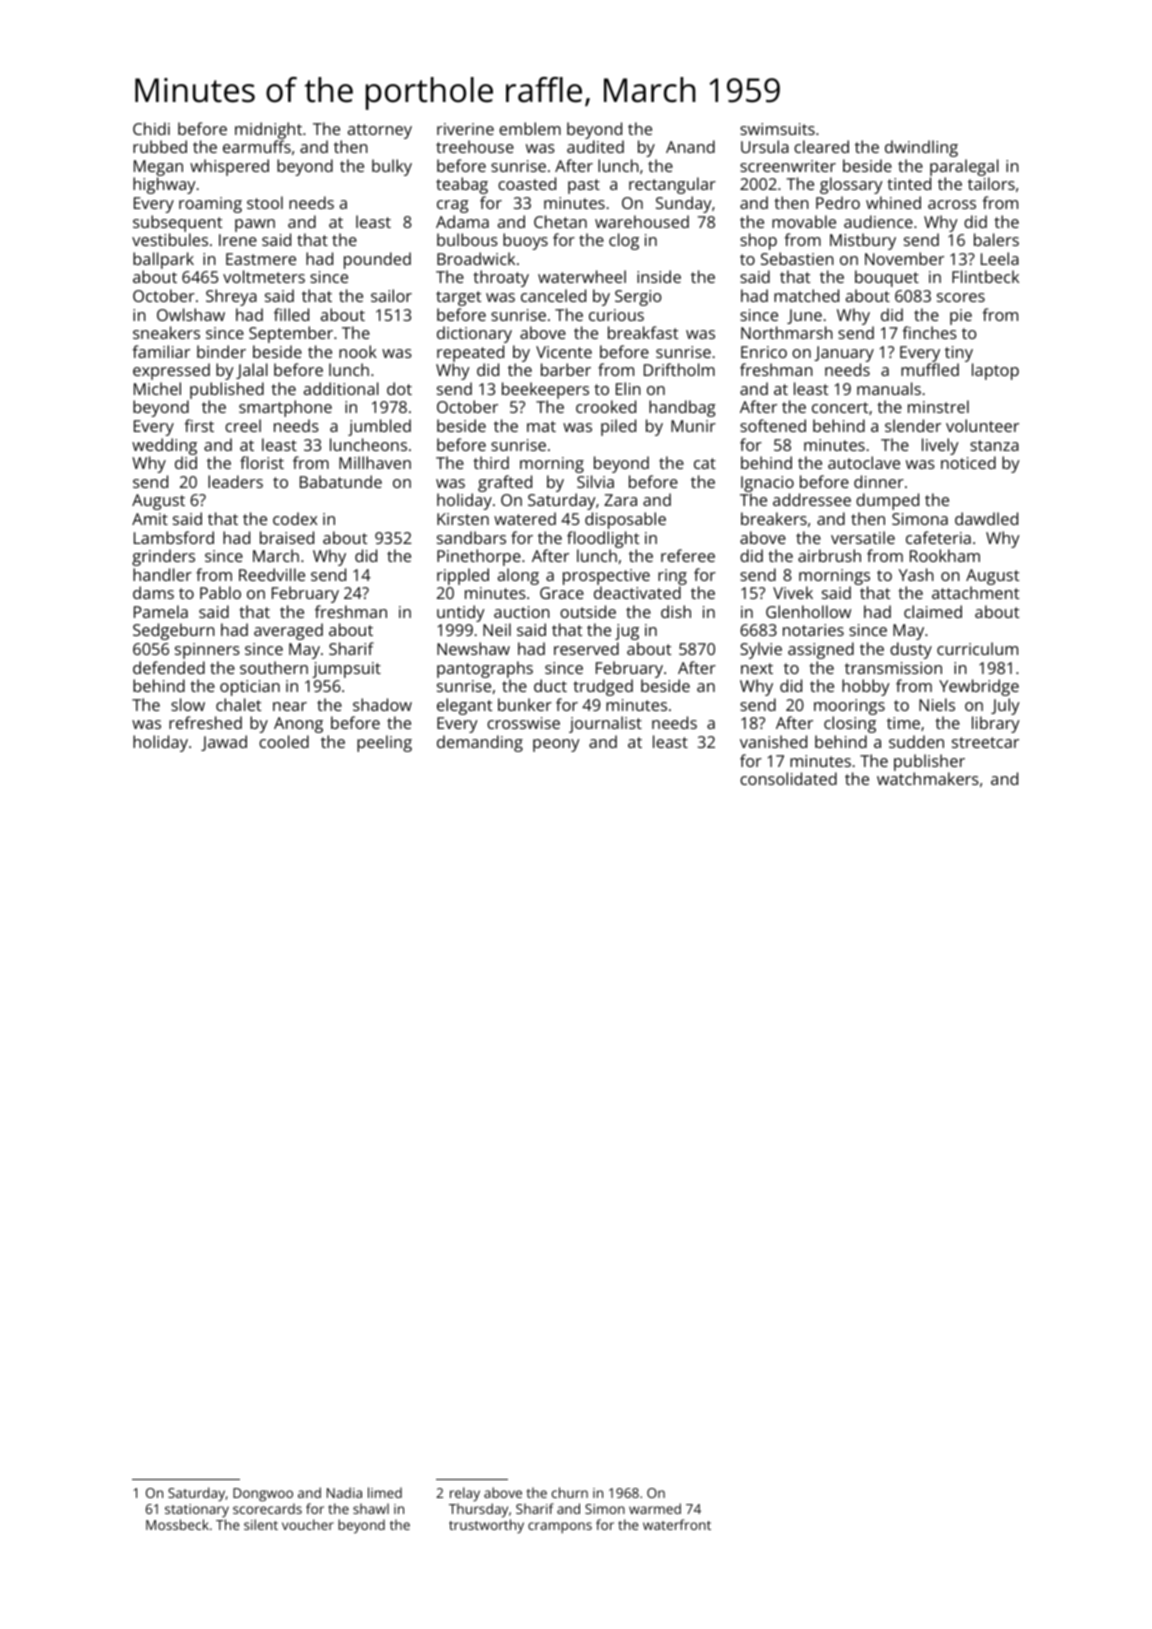 The height and width of the screenshot is (1629, 1152). Describe the element at coordinates (677, 1524) in the screenshot. I see `waterfront` at that location.
